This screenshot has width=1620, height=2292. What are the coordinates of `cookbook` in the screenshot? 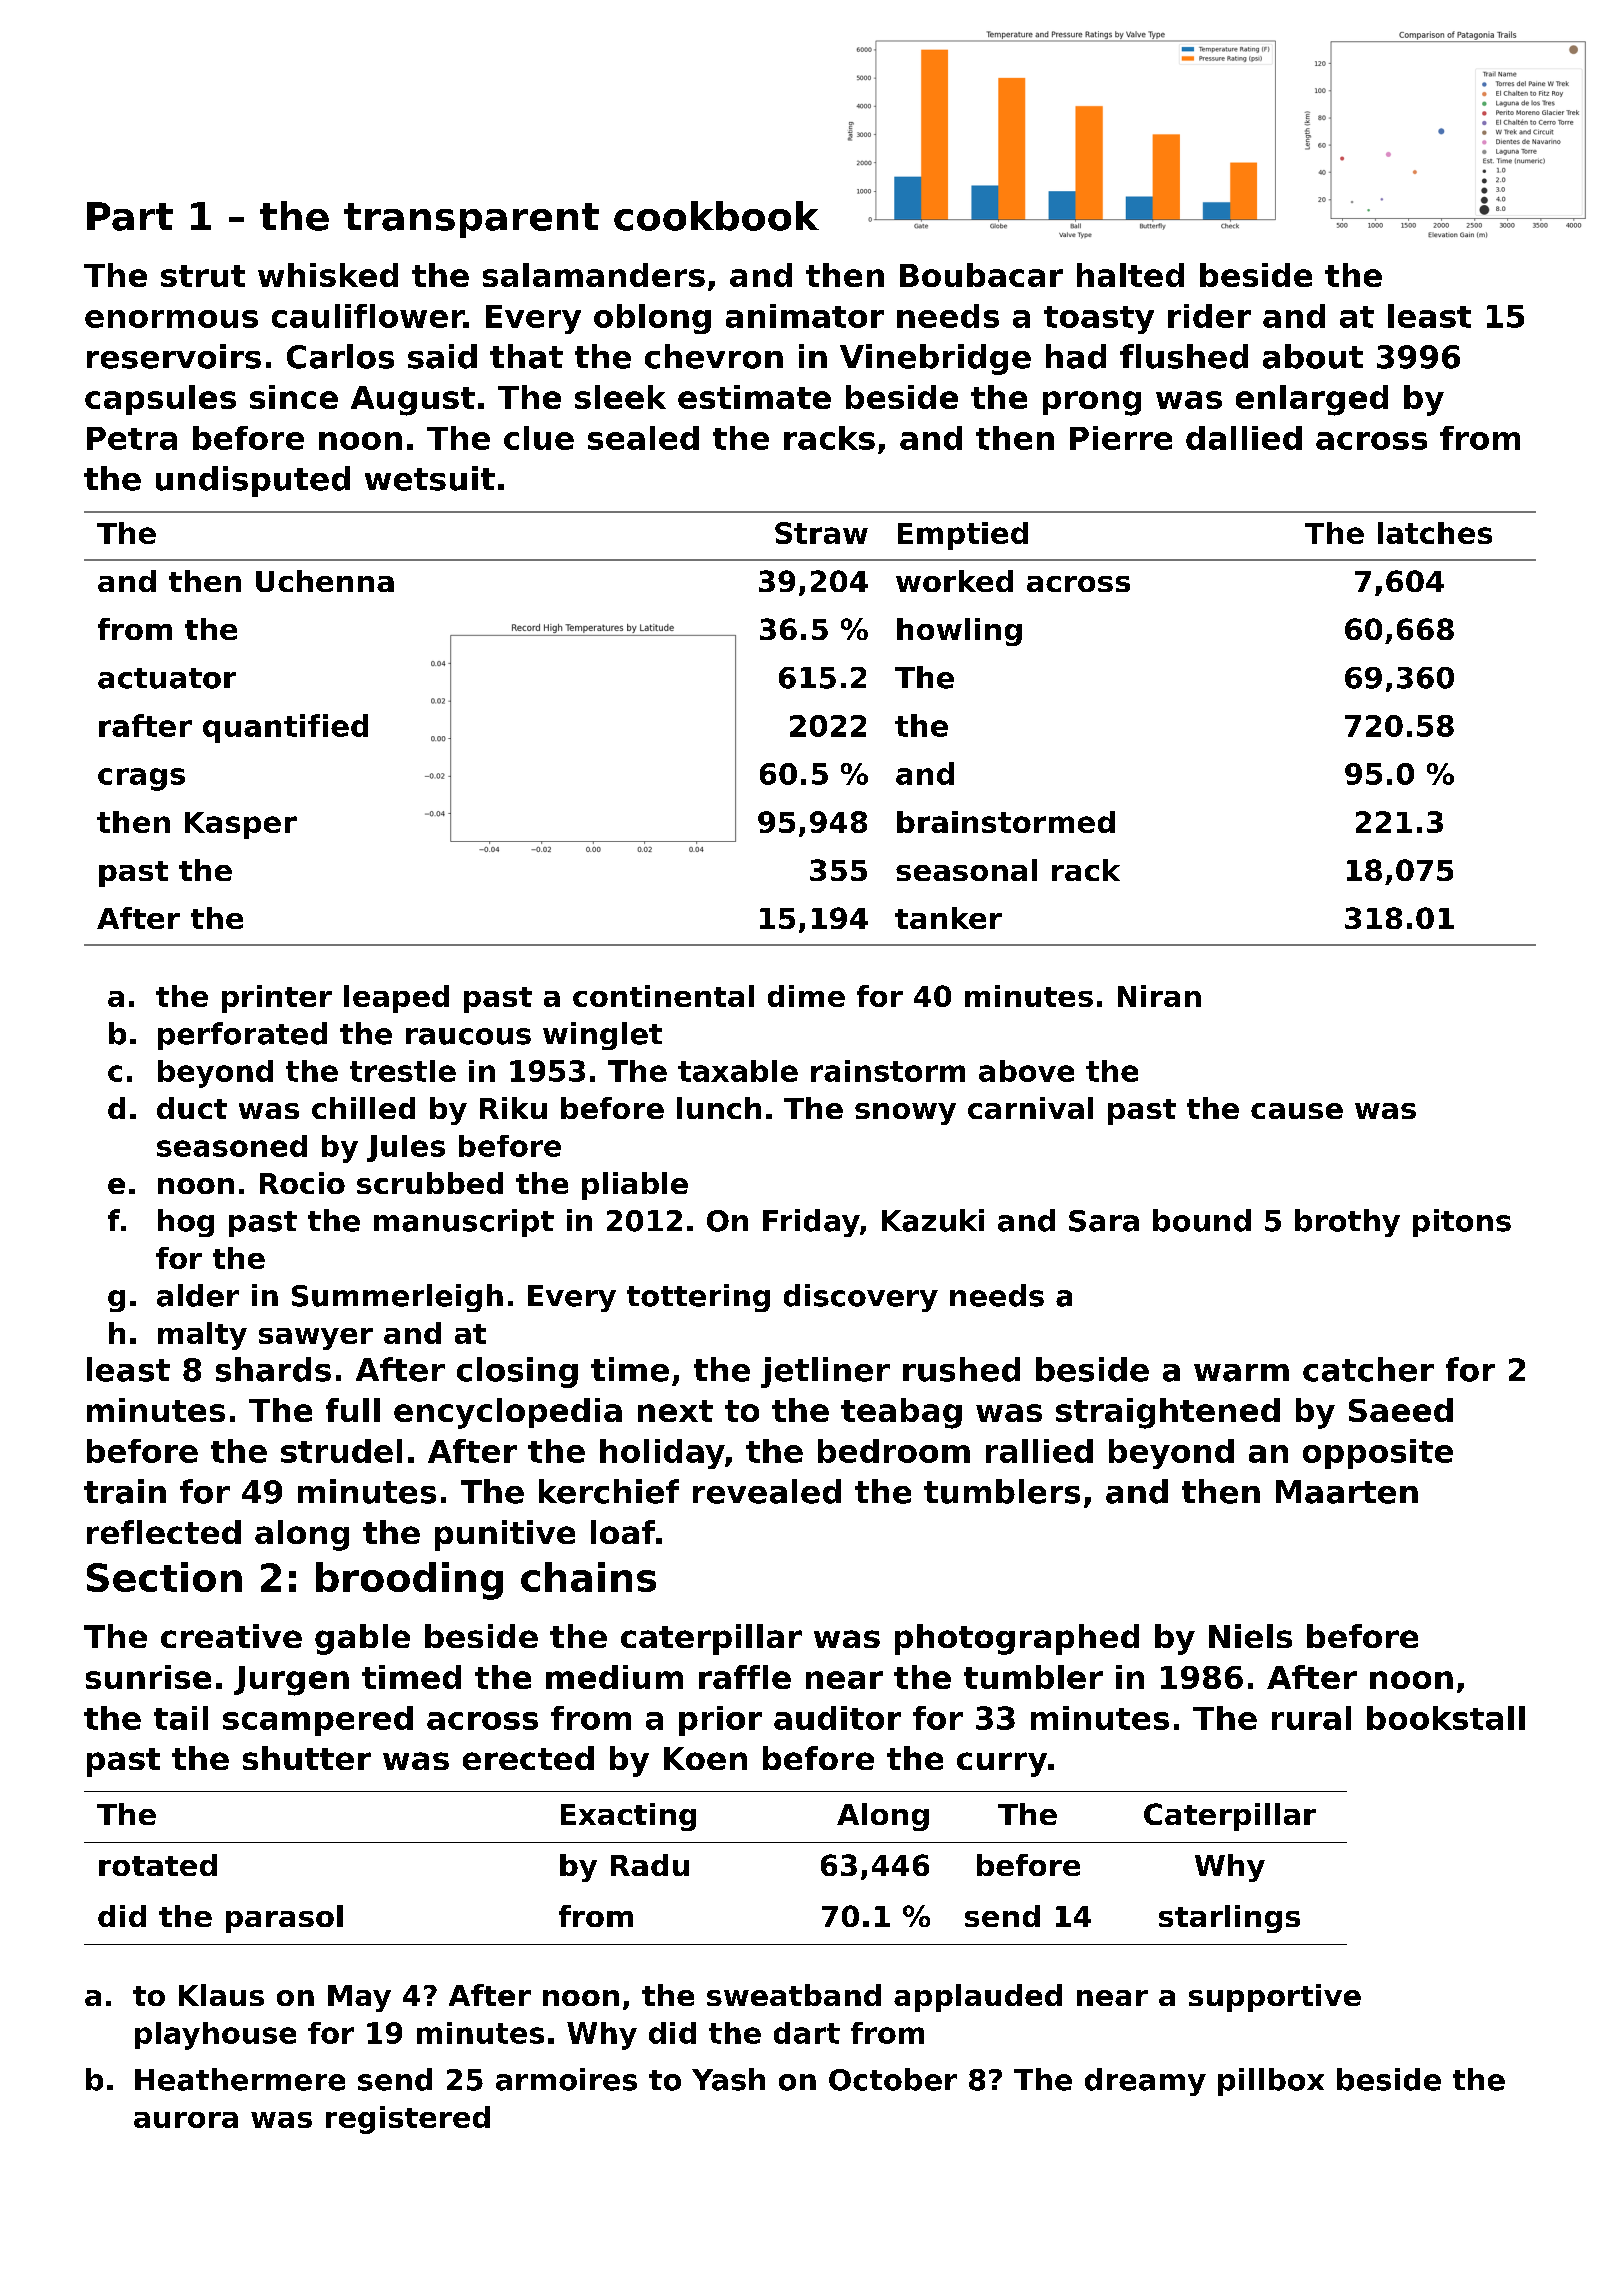 It's located at (716, 216).
